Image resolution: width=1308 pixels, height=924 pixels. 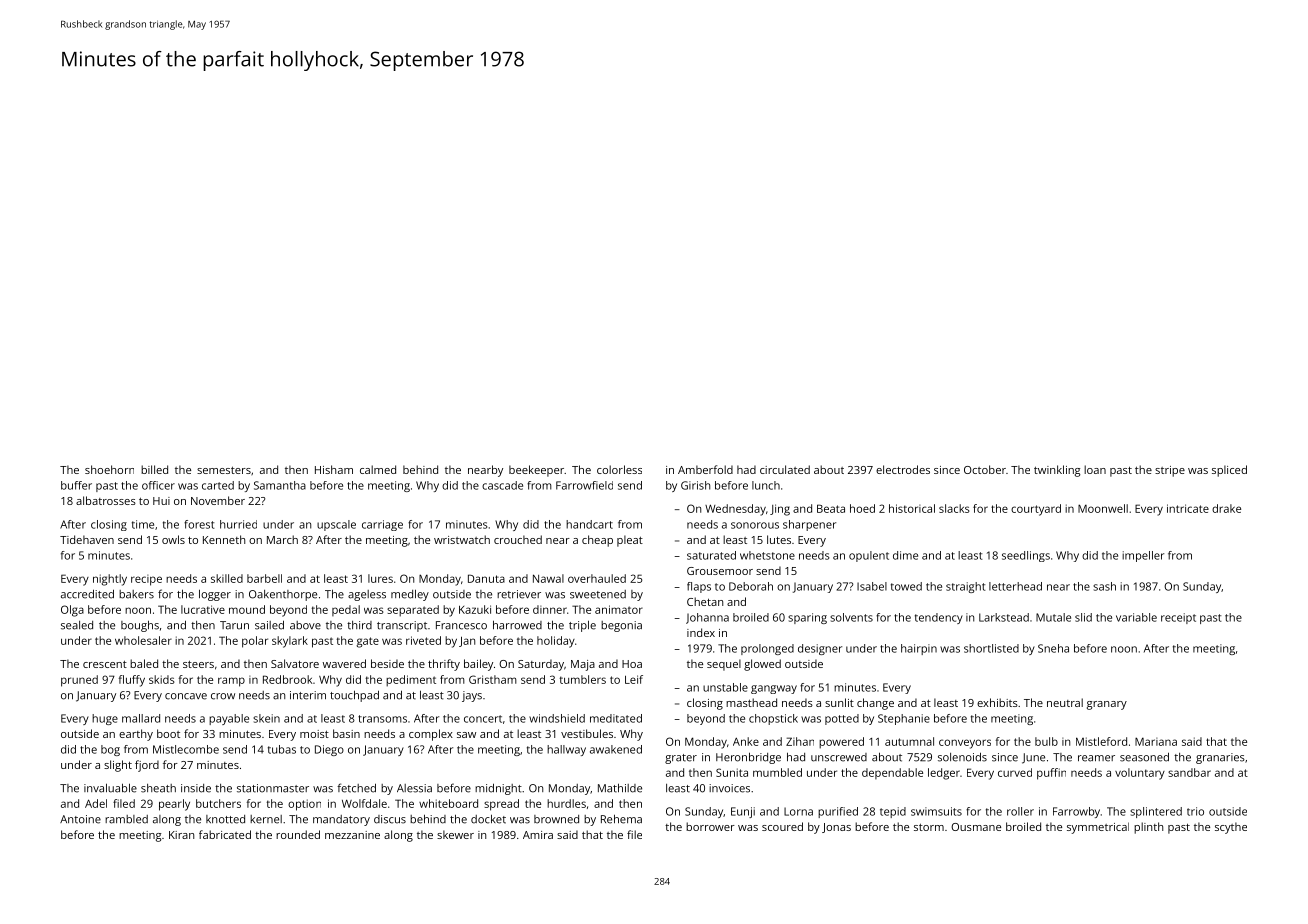 I want to click on drake, so click(x=1226, y=508).
